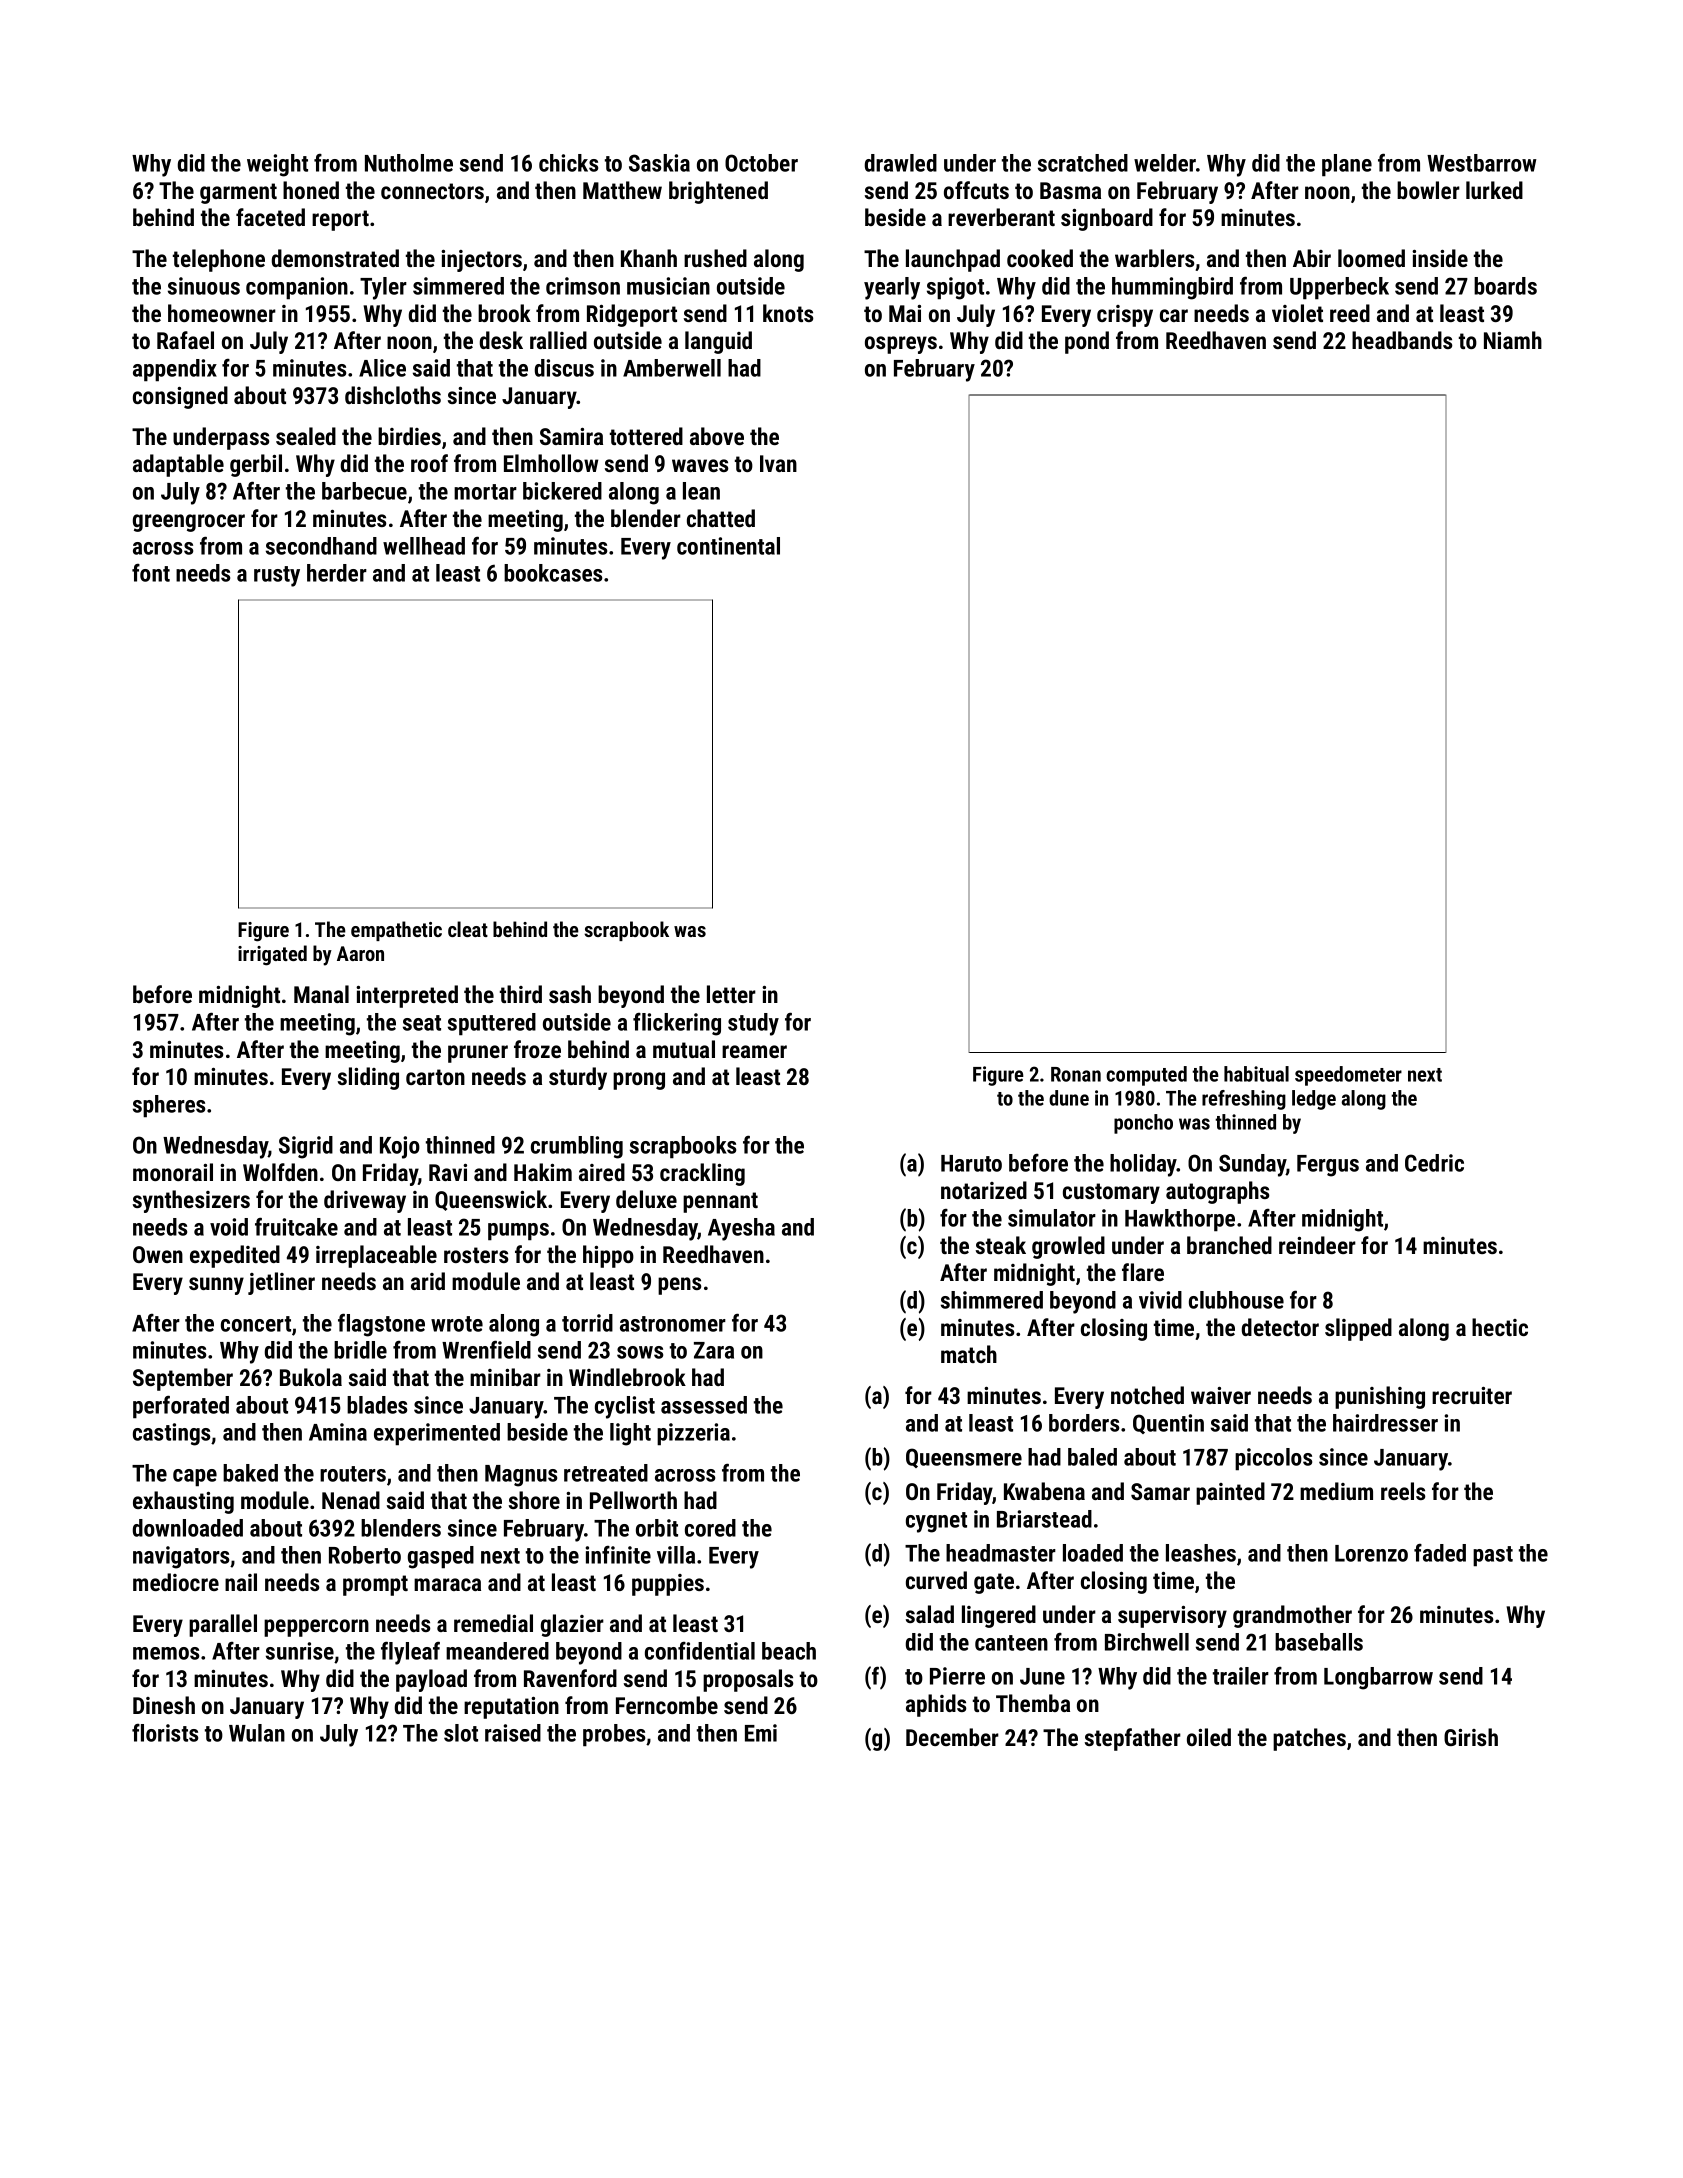 The image size is (1683, 2178). I want to click on slipped, so click(1358, 1329).
